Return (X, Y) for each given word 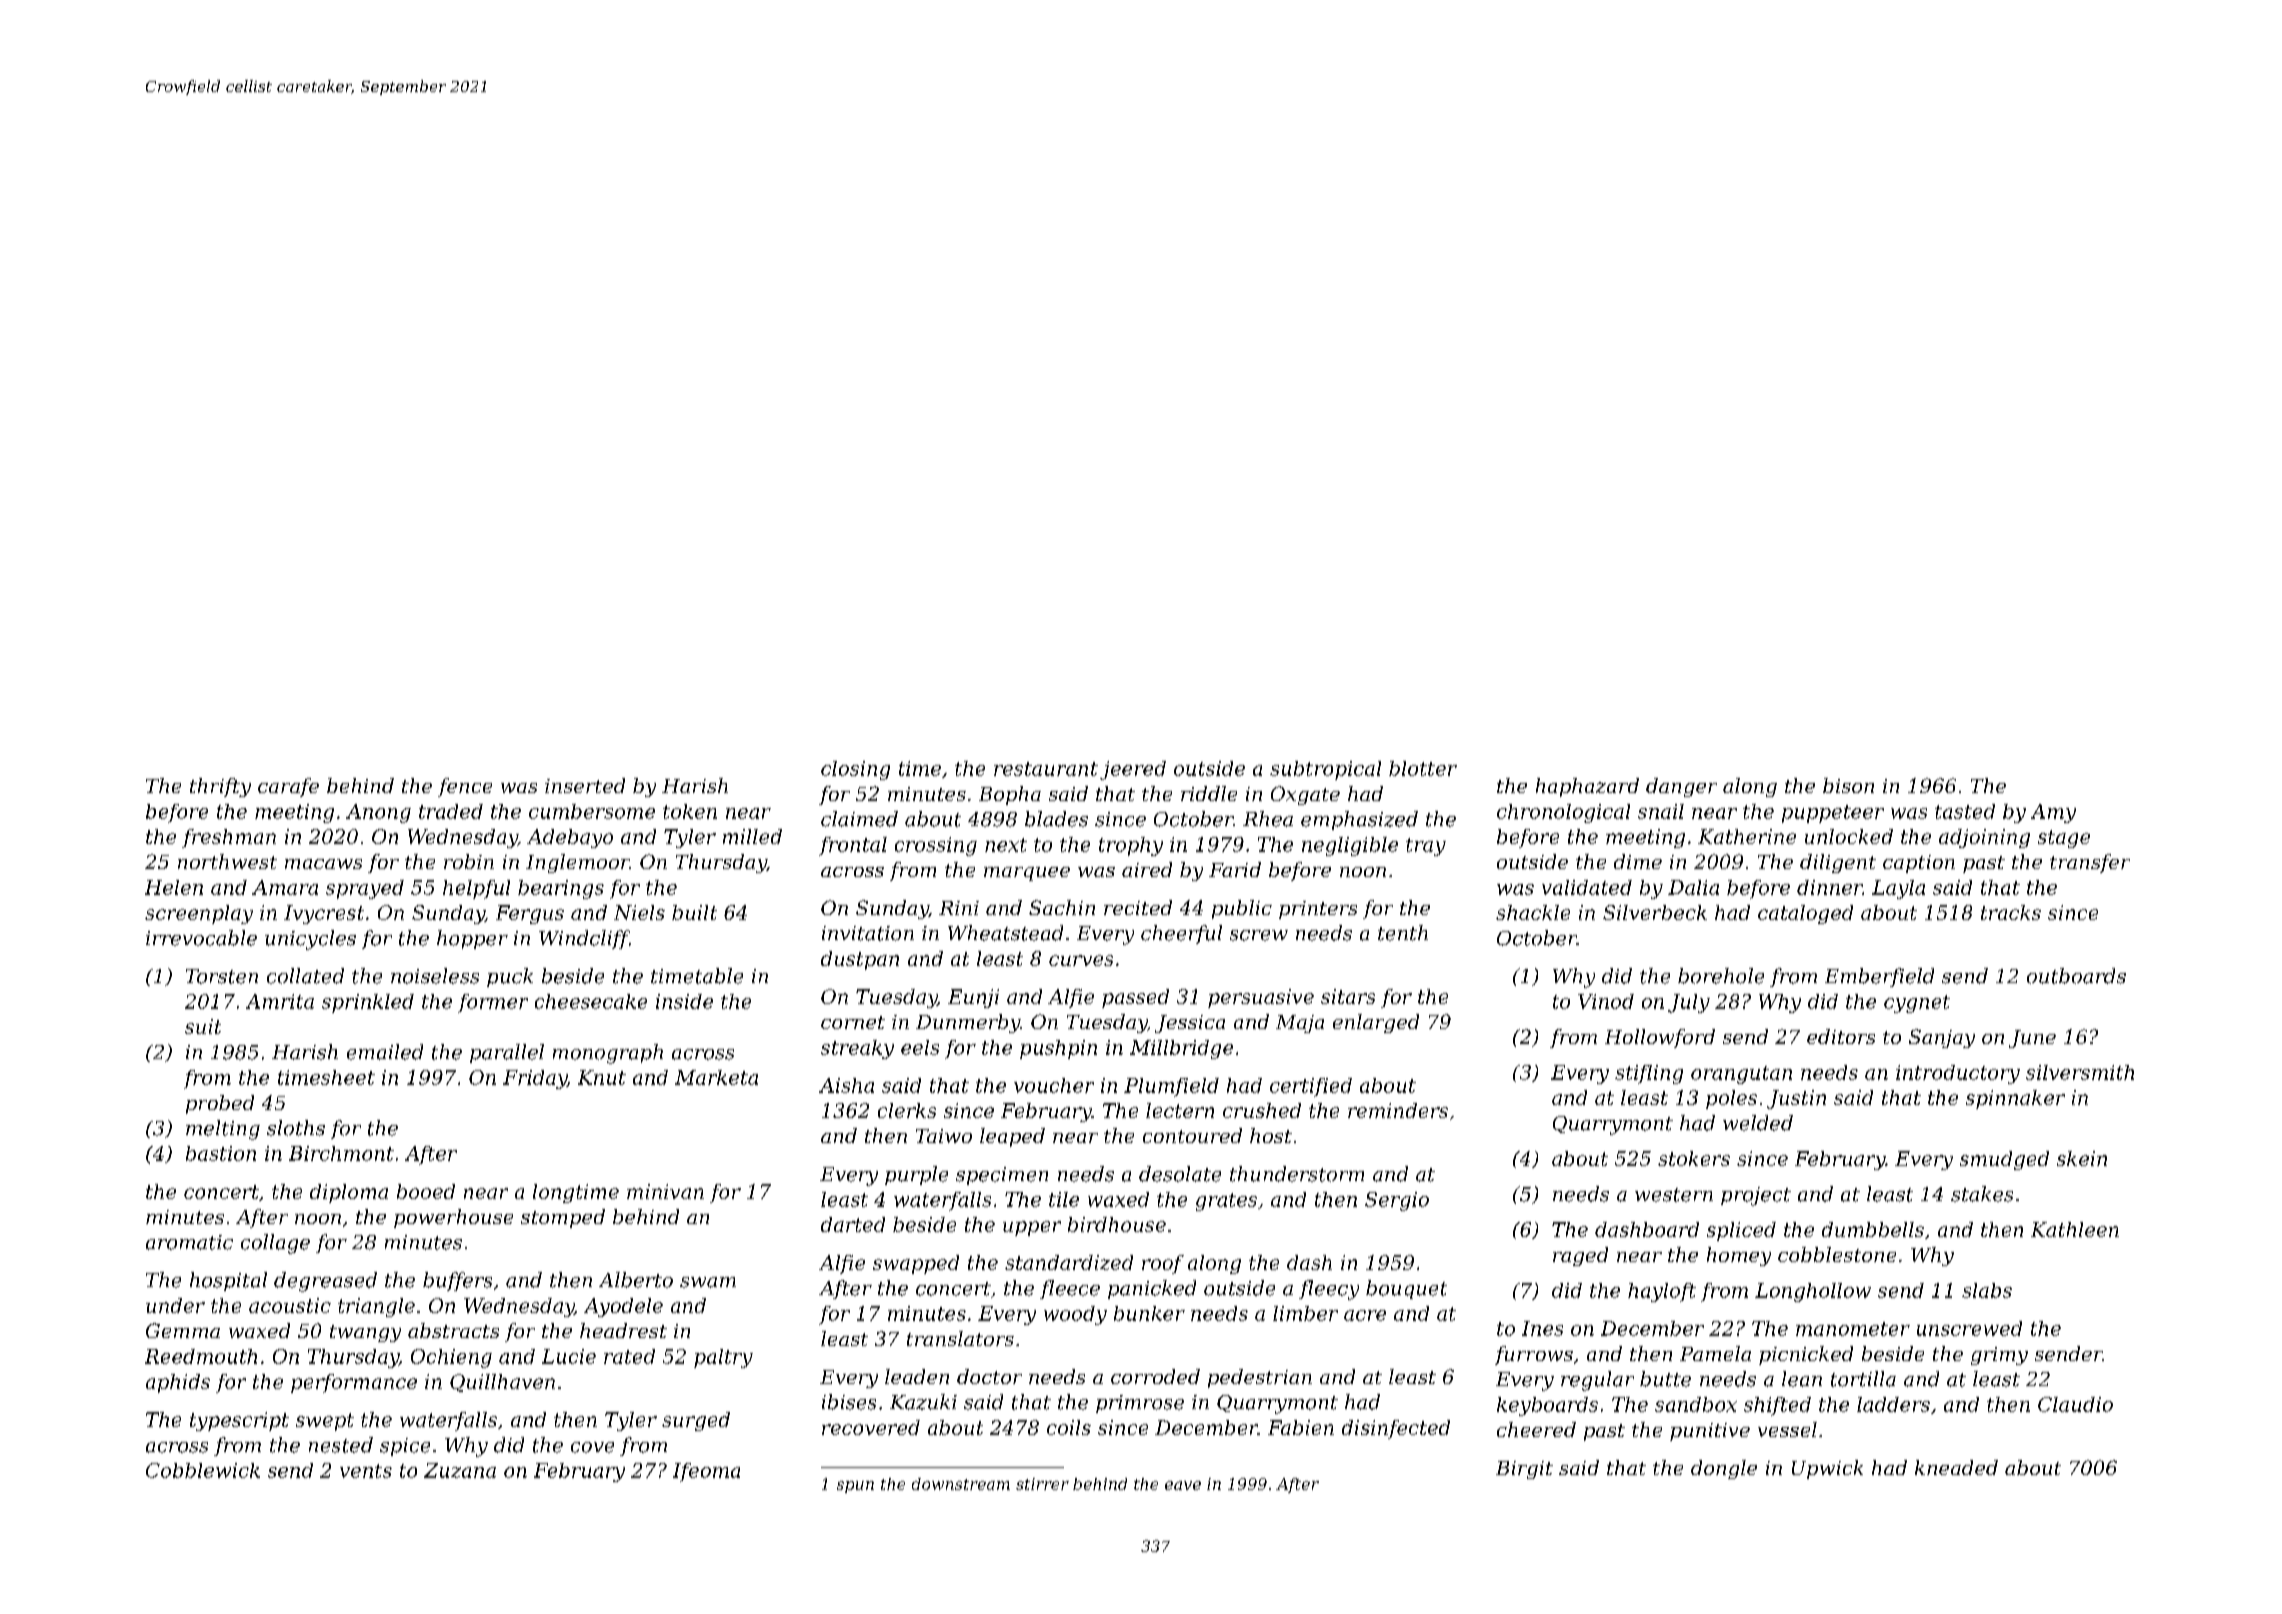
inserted (585, 785)
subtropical (1325, 770)
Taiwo (944, 1136)
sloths (296, 1128)
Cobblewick (203, 1470)
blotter (1423, 768)
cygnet (1917, 1004)
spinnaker (2015, 1099)
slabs (1987, 1290)
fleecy (1329, 1290)
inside (684, 1001)
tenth (1403, 933)
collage (275, 1244)
